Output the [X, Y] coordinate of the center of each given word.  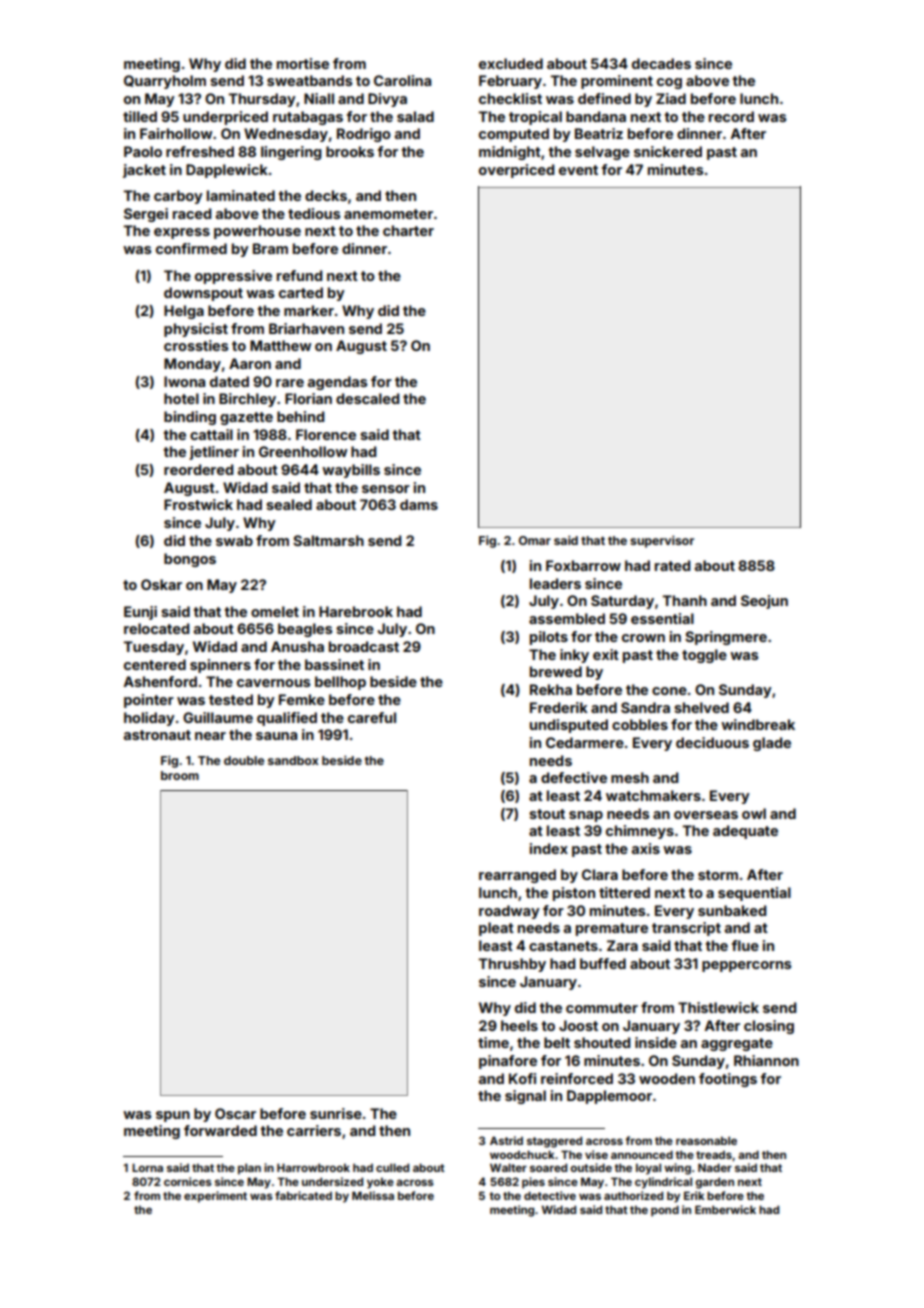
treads [714, 1155]
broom [180, 775]
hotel [181, 398]
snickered [668, 151]
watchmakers [653, 795]
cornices [188, 1181]
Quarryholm [165, 82]
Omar [535, 540]
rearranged [517, 876]
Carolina [402, 80]
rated [672, 565]
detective [550, 1195]
